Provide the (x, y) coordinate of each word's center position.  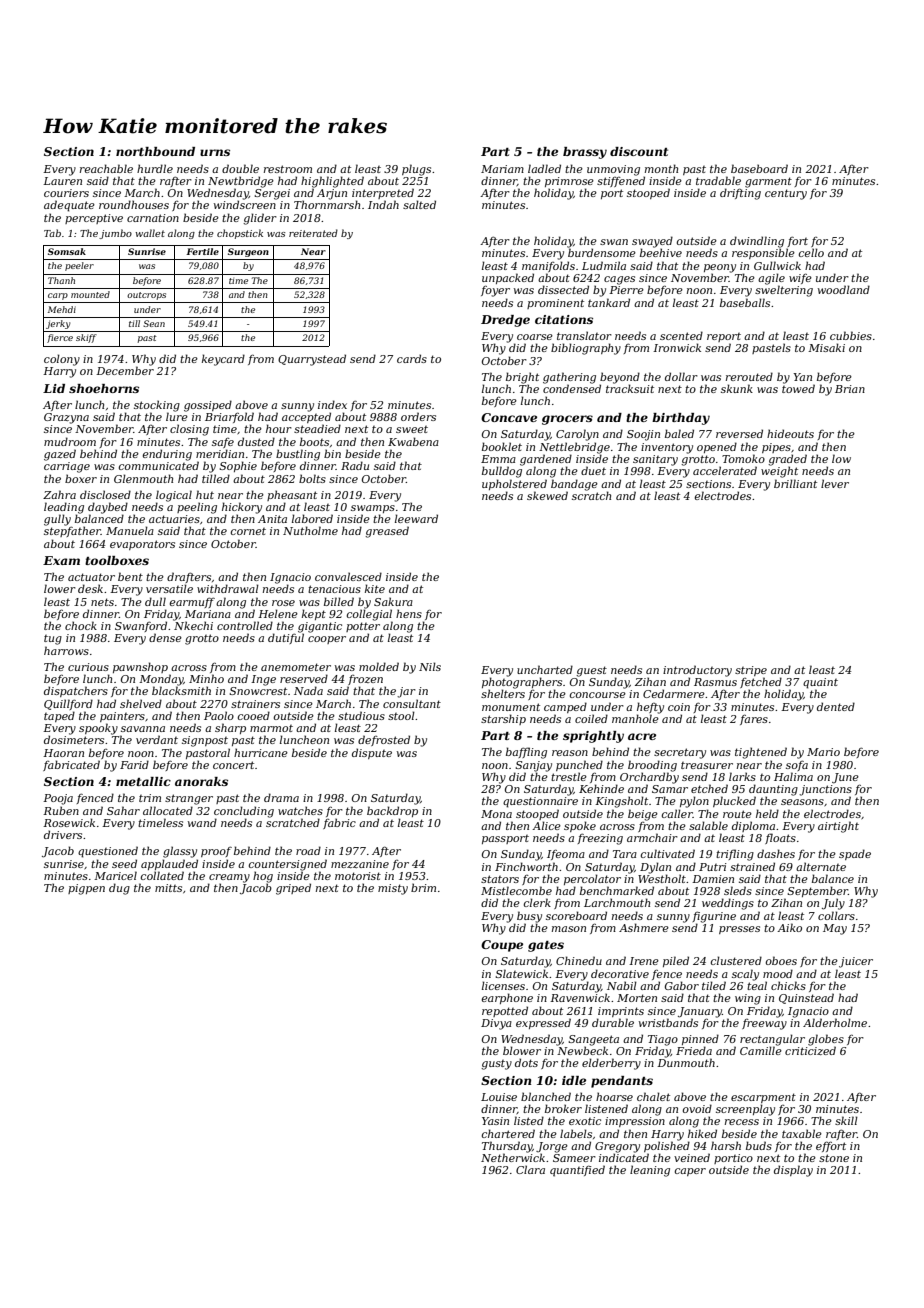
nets (102, 602)
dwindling (757, 242)
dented (836, 706)
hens (409, 613)
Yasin (495, 1121)
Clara (530, 1169)
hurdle (155, 168)
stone (834, 1158)
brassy (585, 153)
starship (503, 719)
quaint (820, 683)
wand (202, 822)
